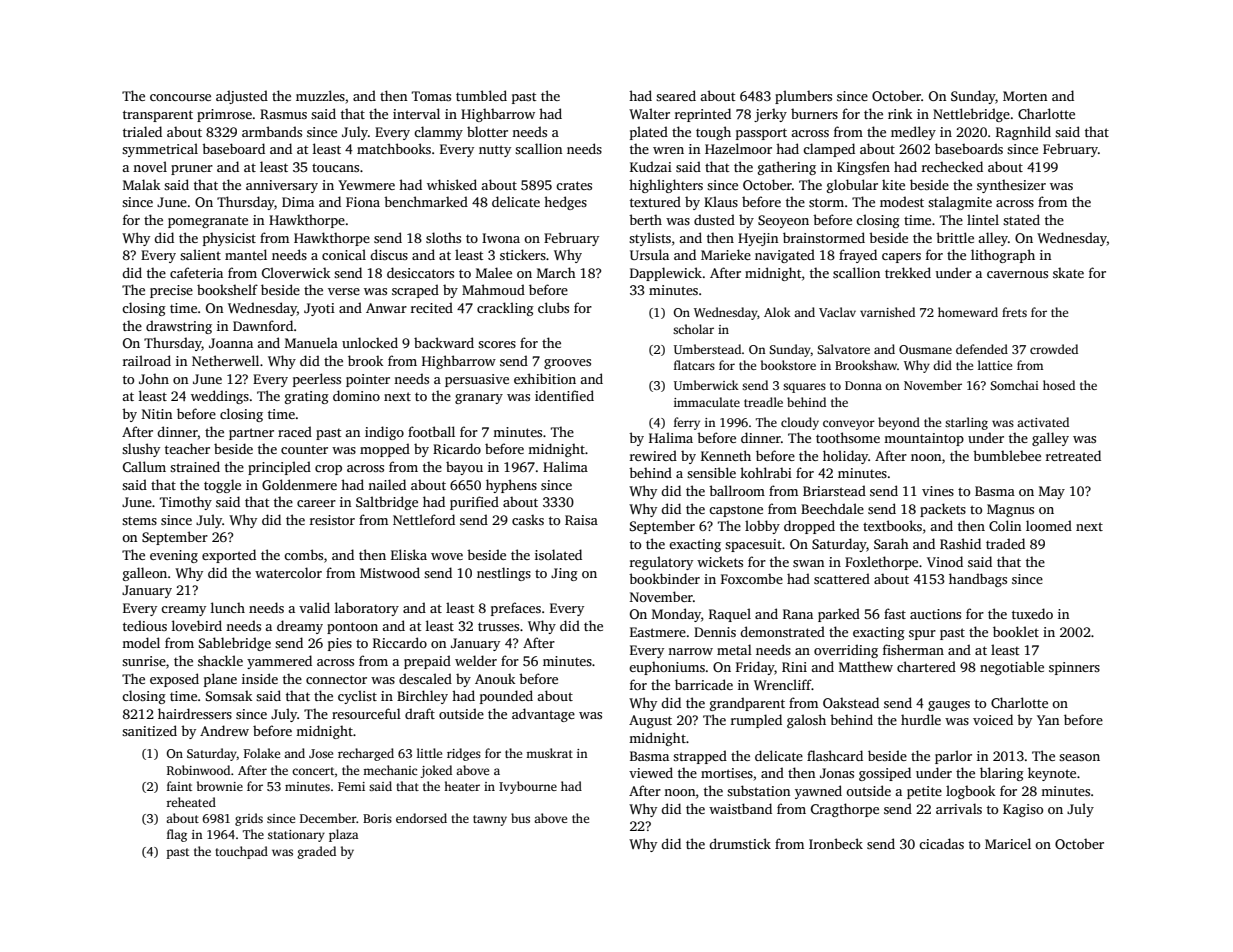  What do you see at coordinates (220, 397) in the document?
I see `weddings` at bounding box center [220, 397].
